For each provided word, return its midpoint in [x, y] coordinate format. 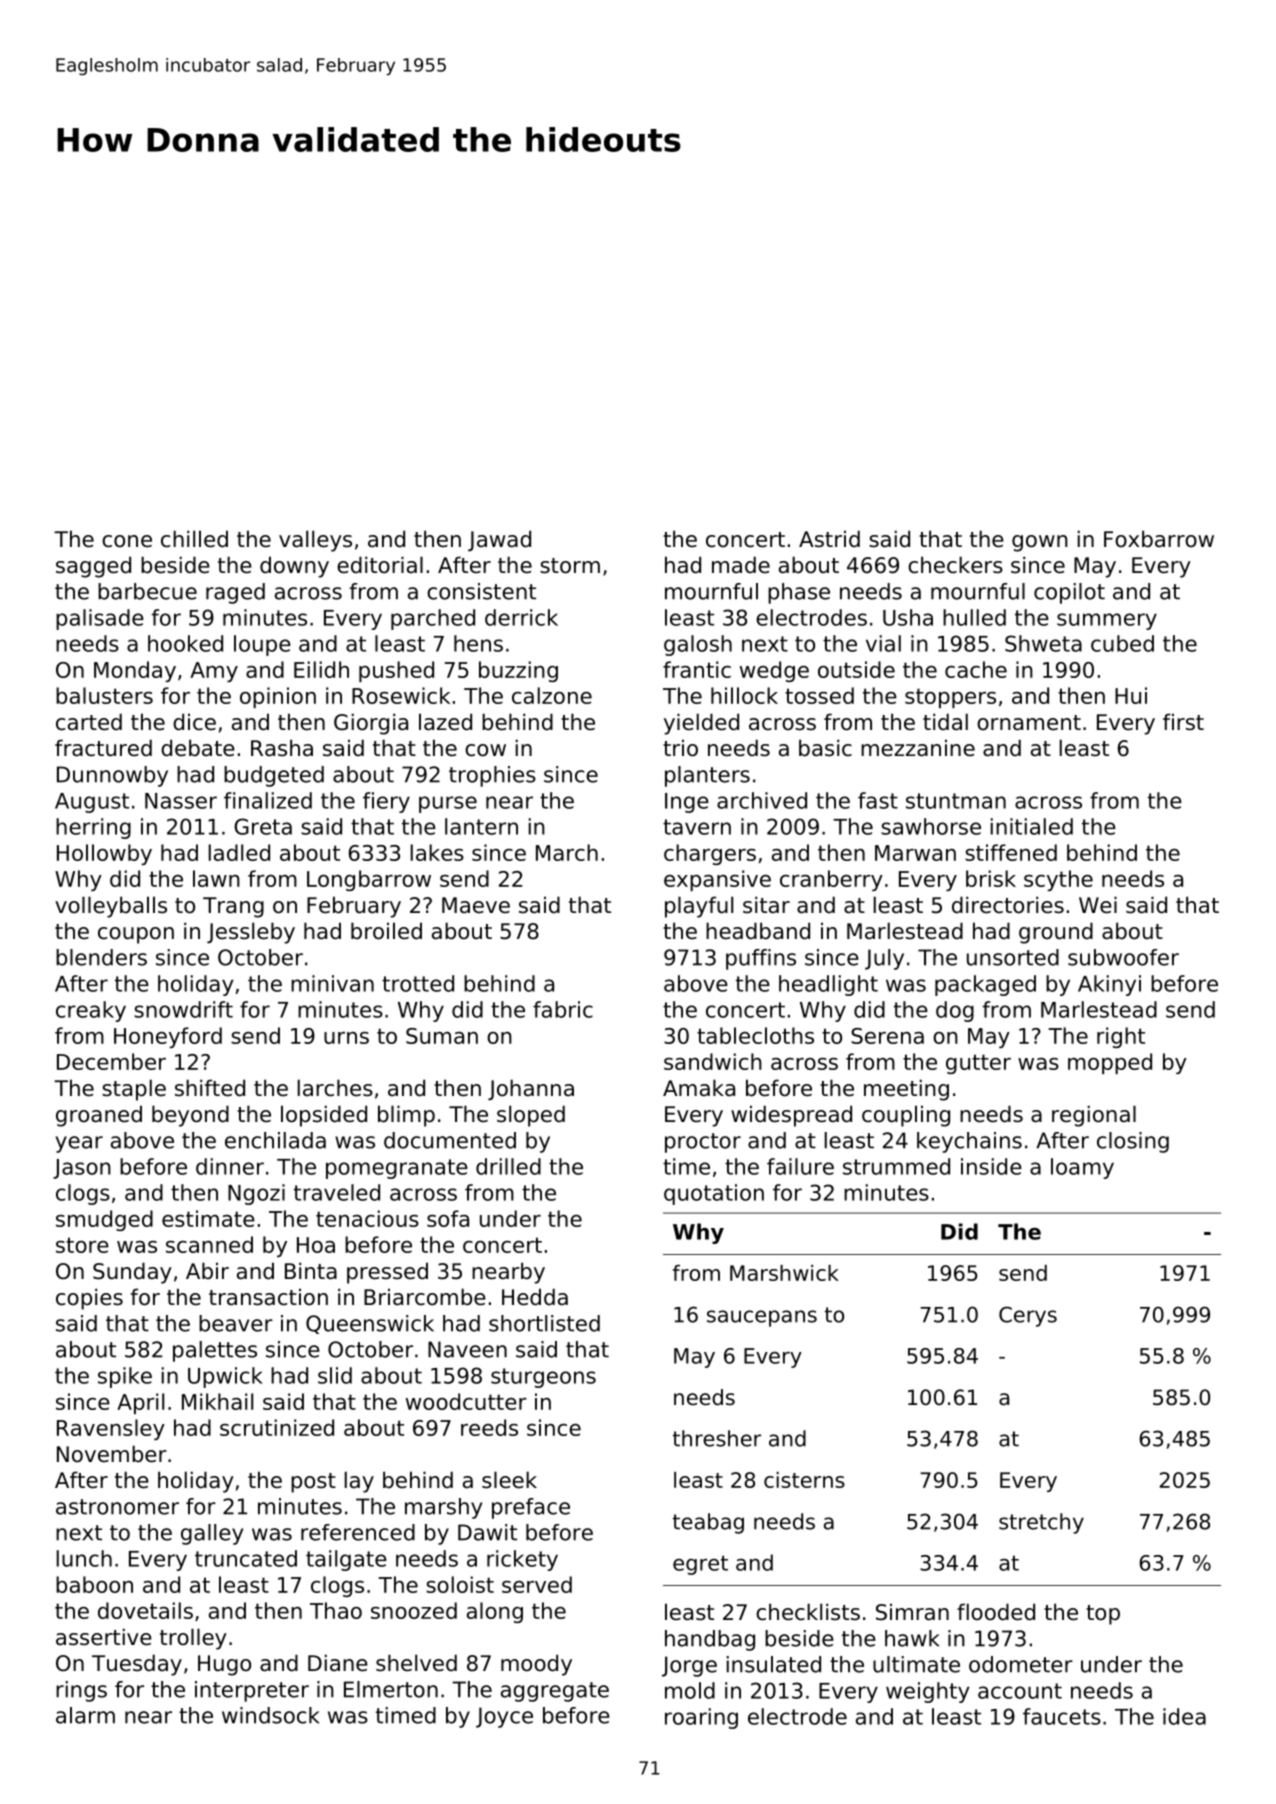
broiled [386, 931]
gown [1040, 543]
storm [570, 566]
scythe [1058, 880]
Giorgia [371, 724]
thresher [717, 1438]
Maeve [476, 905]
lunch [84, 1558]
